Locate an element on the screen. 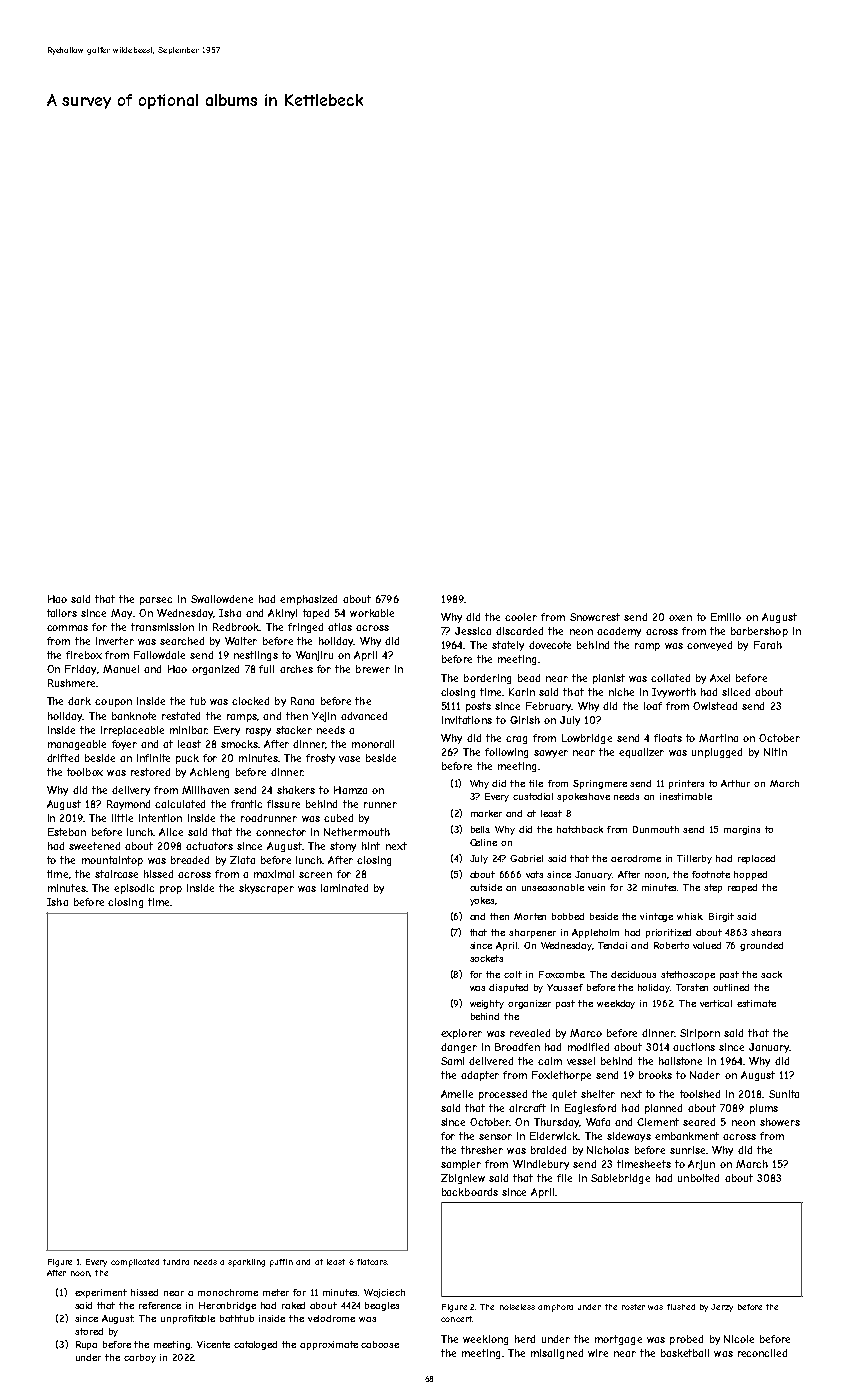 This screenshot has height=1400, width=849. carboy is located at coordinates (140, 1358).
